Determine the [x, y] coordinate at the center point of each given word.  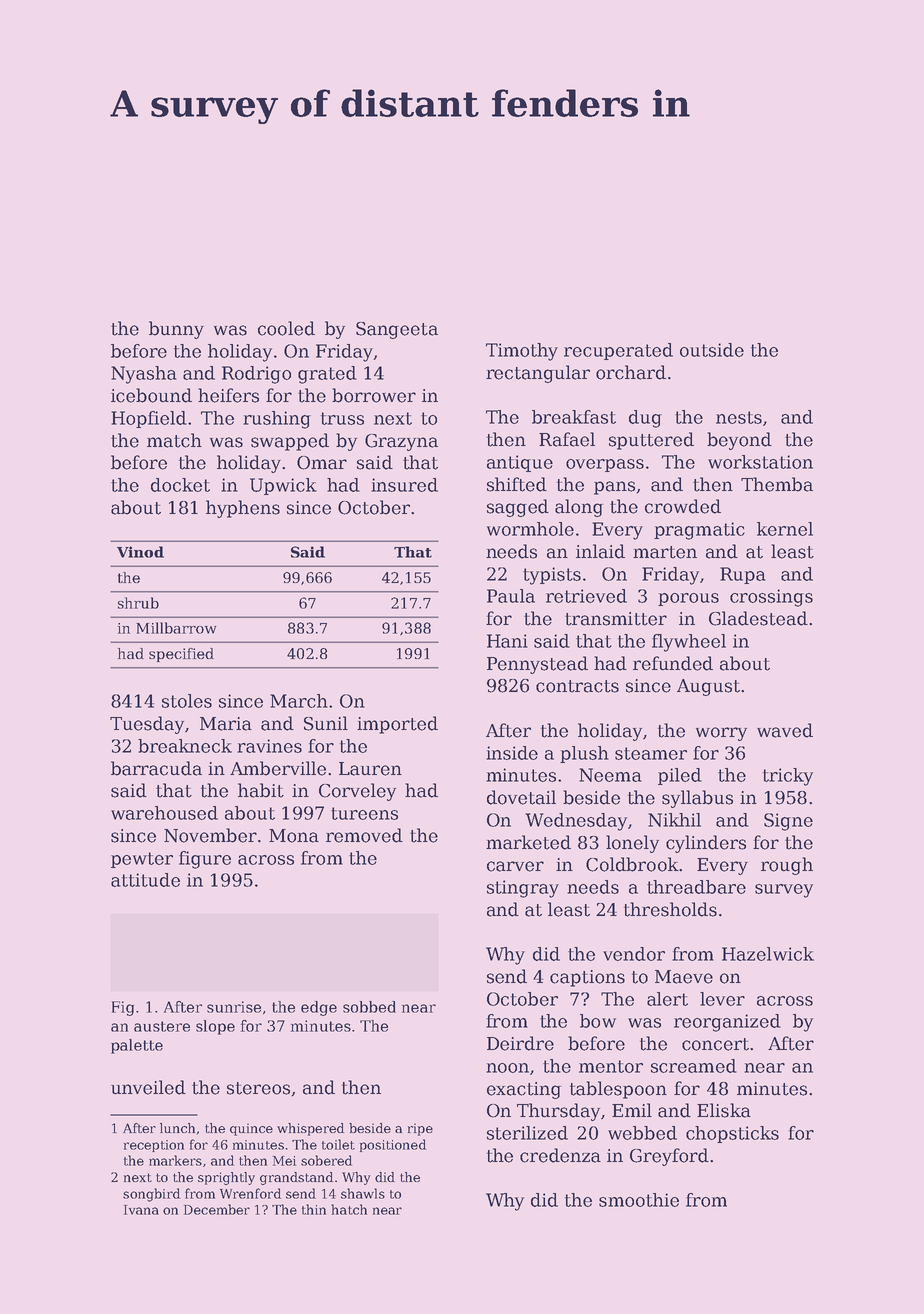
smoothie [639, 1200]
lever [722, 999]
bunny [176, 330]
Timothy [522, 352]
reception [154, 1146]
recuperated [618, 351]
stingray [523, 889]
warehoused [164, 813]
